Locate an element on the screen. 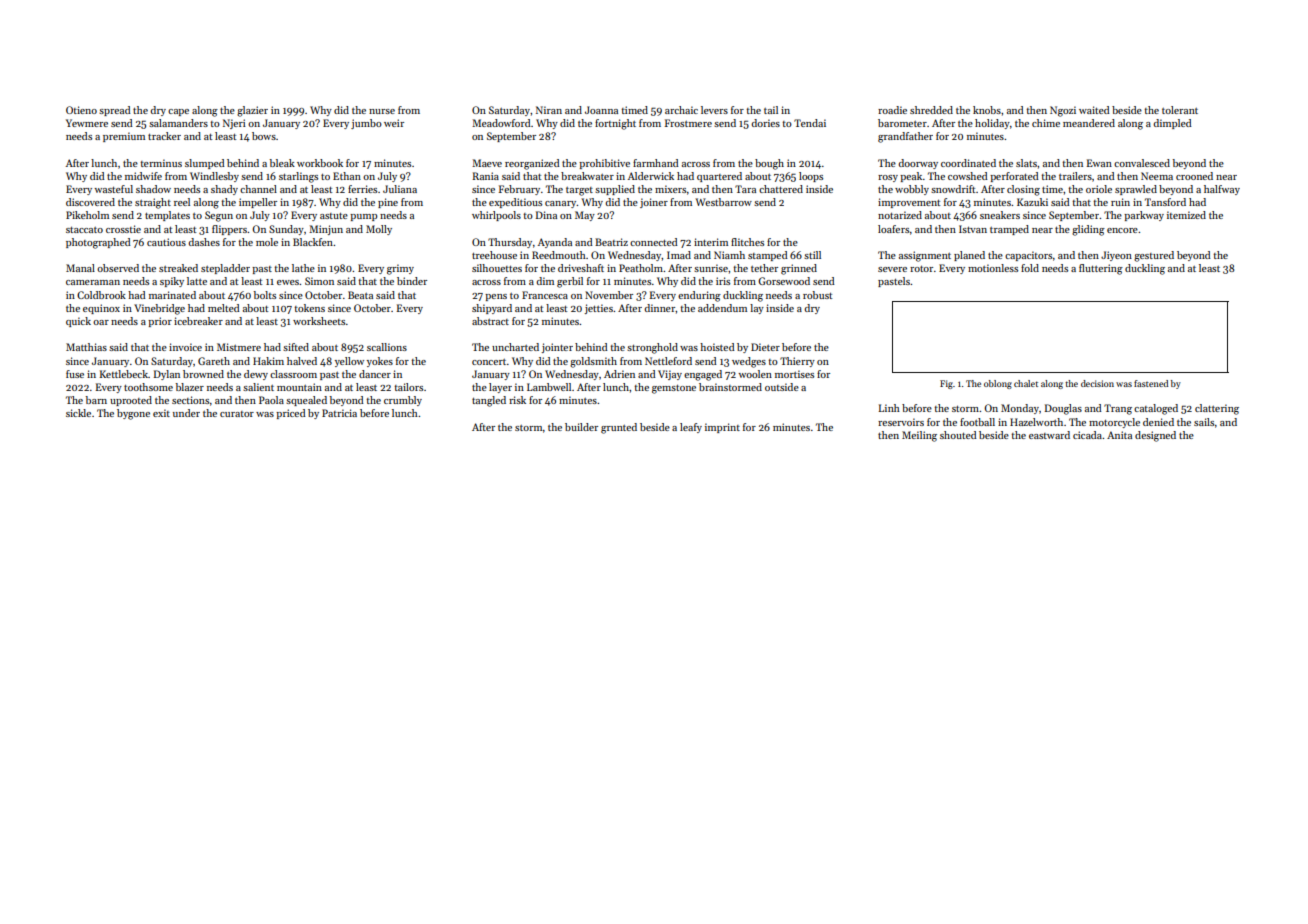 The height and width of the screenshot is (924, 1308). Dylan is located at coordinates (167, 375).
